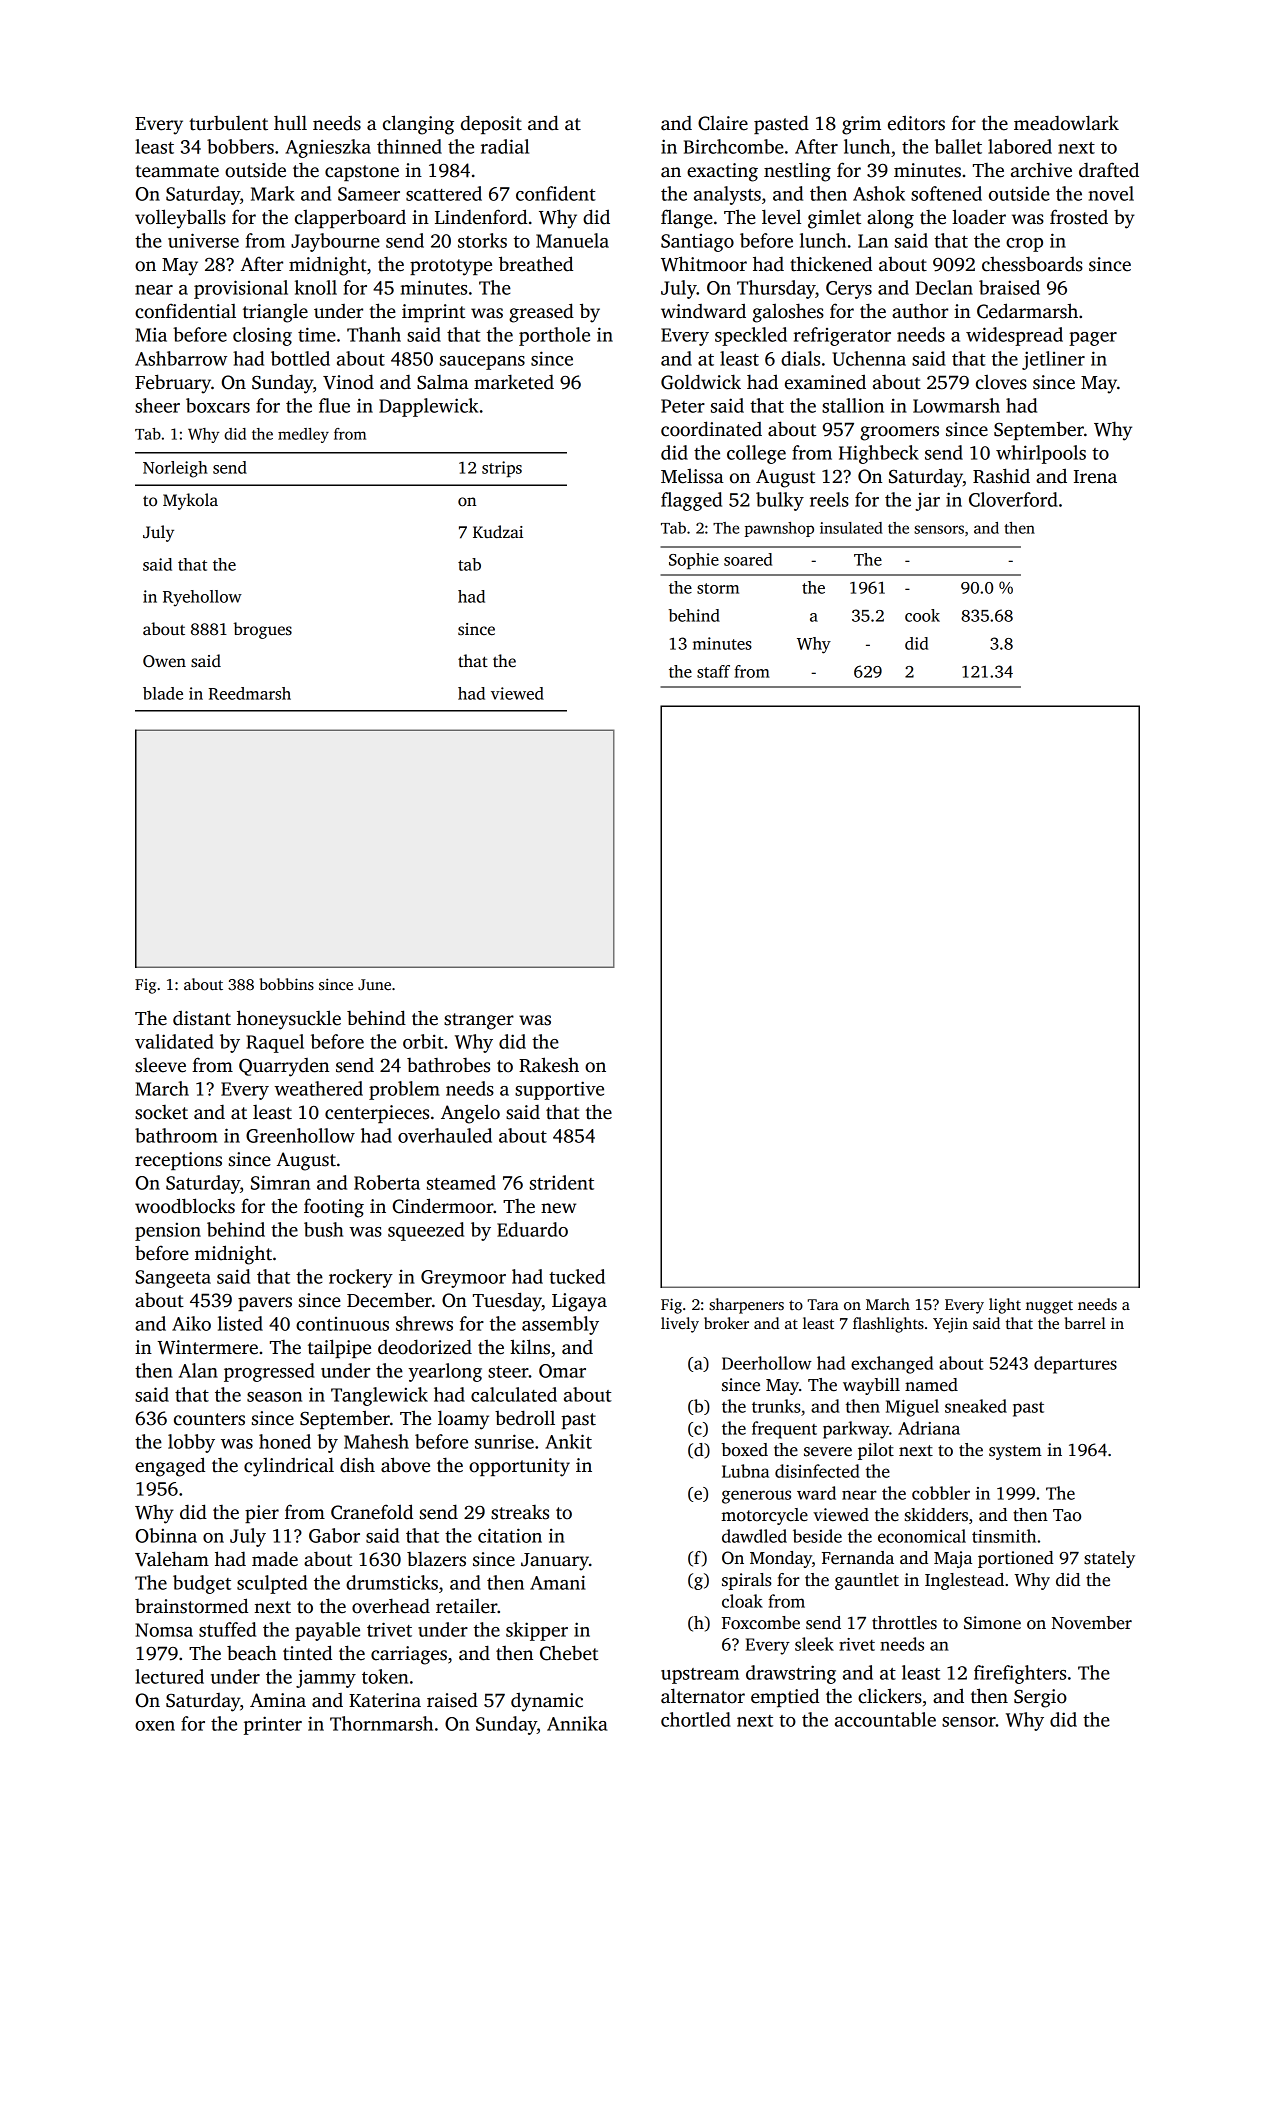 The width and height of the screenshot is (1275, 2101). I want to click on distant, so click(202, 1018).
